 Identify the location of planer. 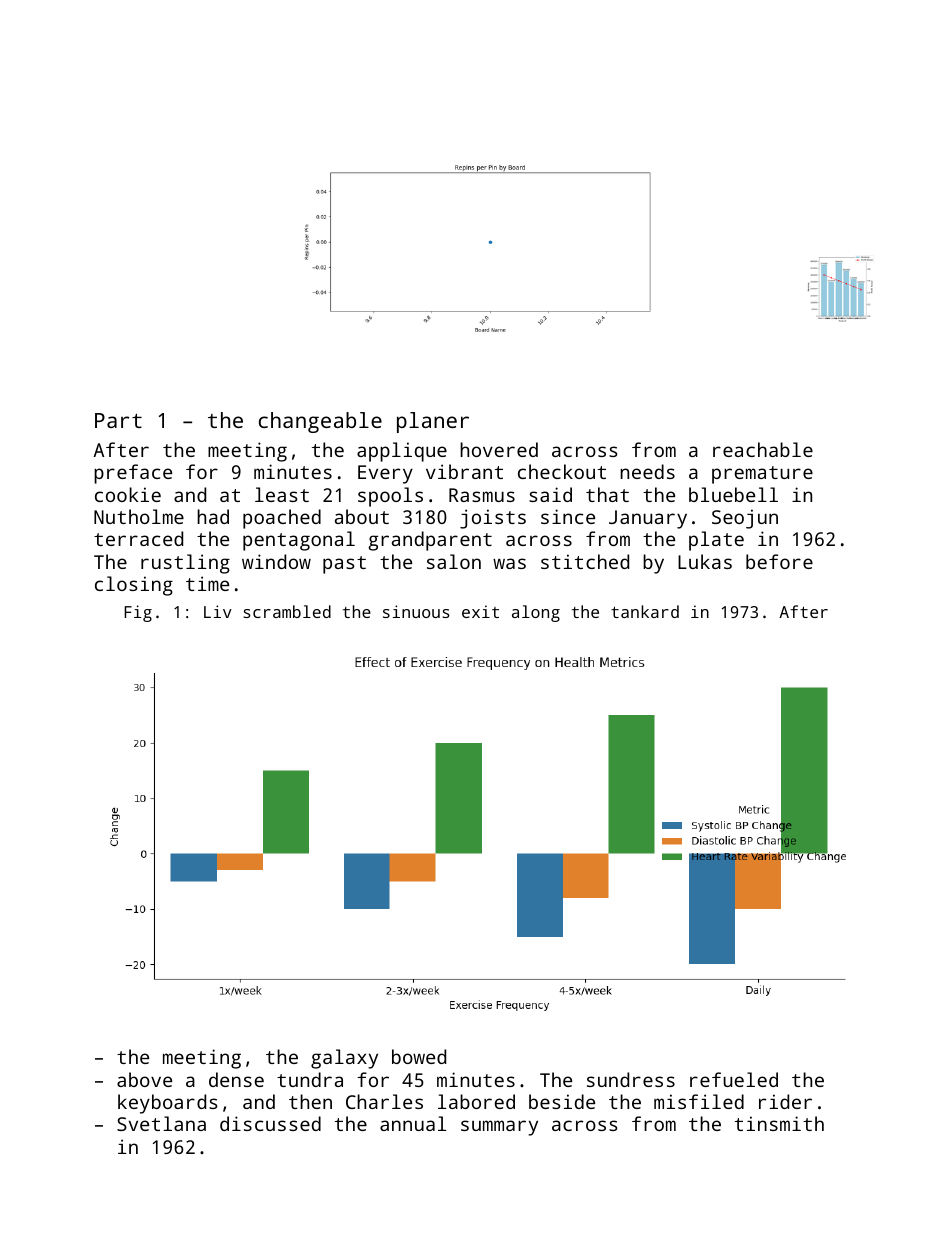
(433, 422).
